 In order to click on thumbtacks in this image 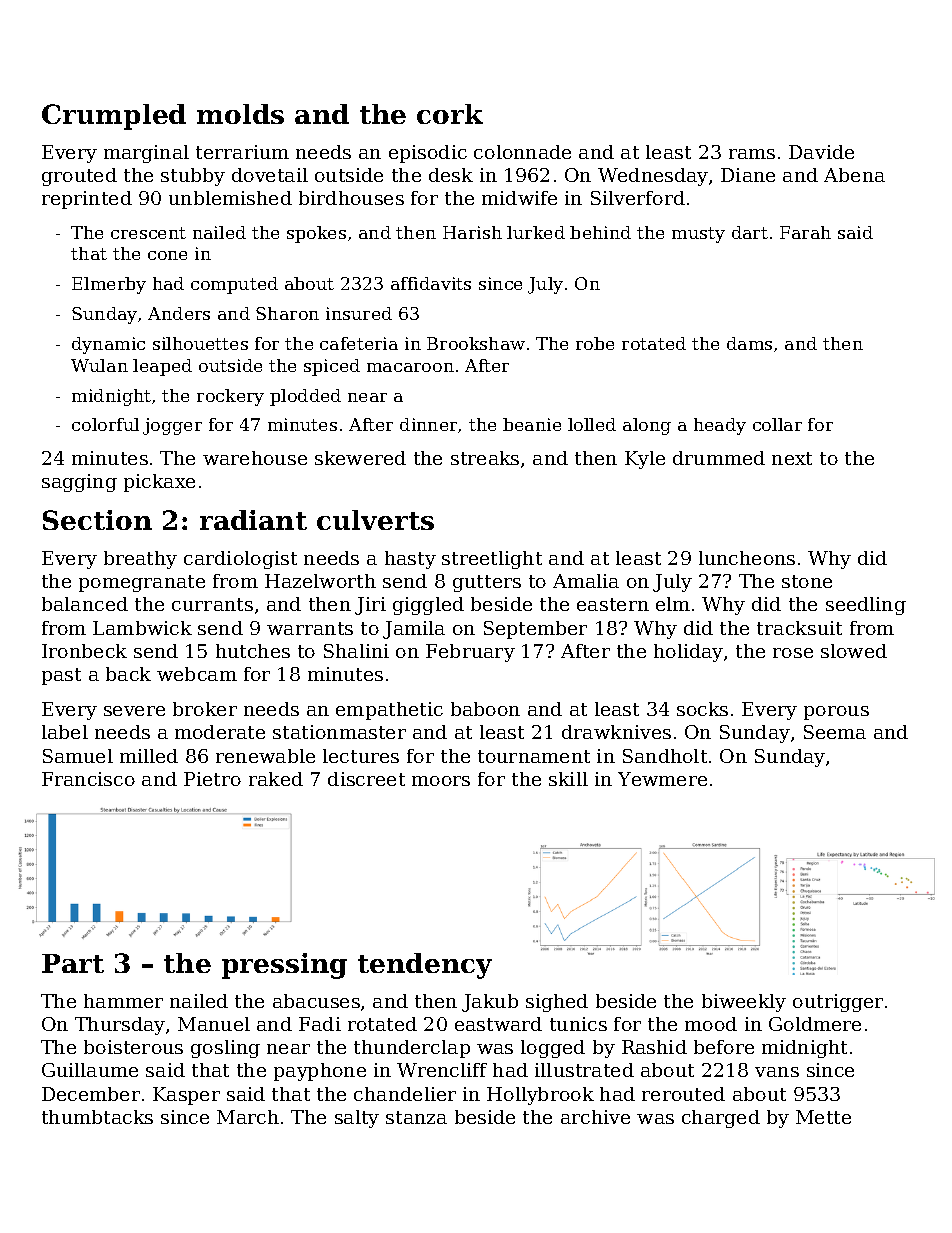, I will do `click(97, 1117)`.
